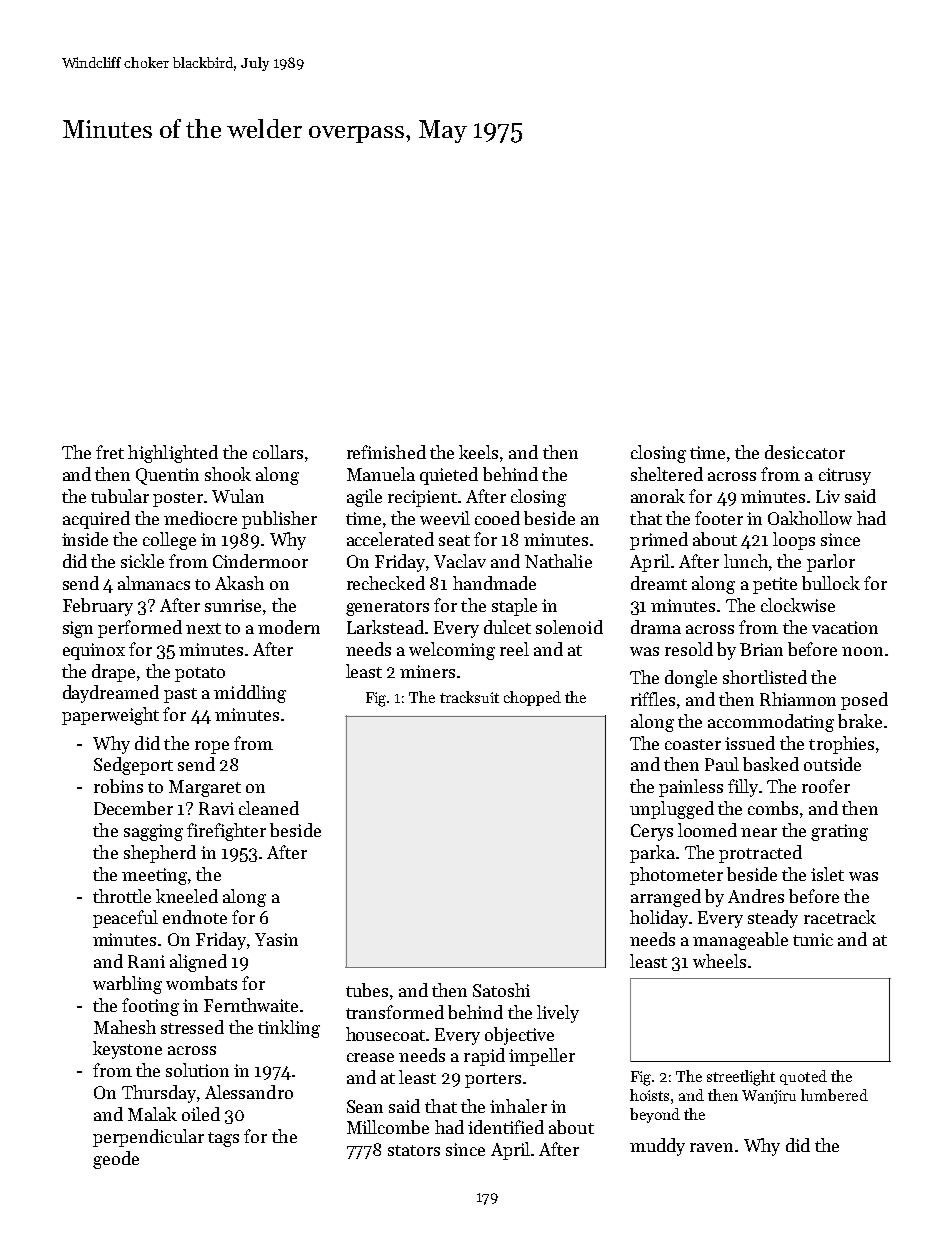 The height and width of the screenshot is (1233, 952). What do you see at coordinates (506, 1127) in the screenshot?
I see `identified` at bounding box center [506, 1127].
